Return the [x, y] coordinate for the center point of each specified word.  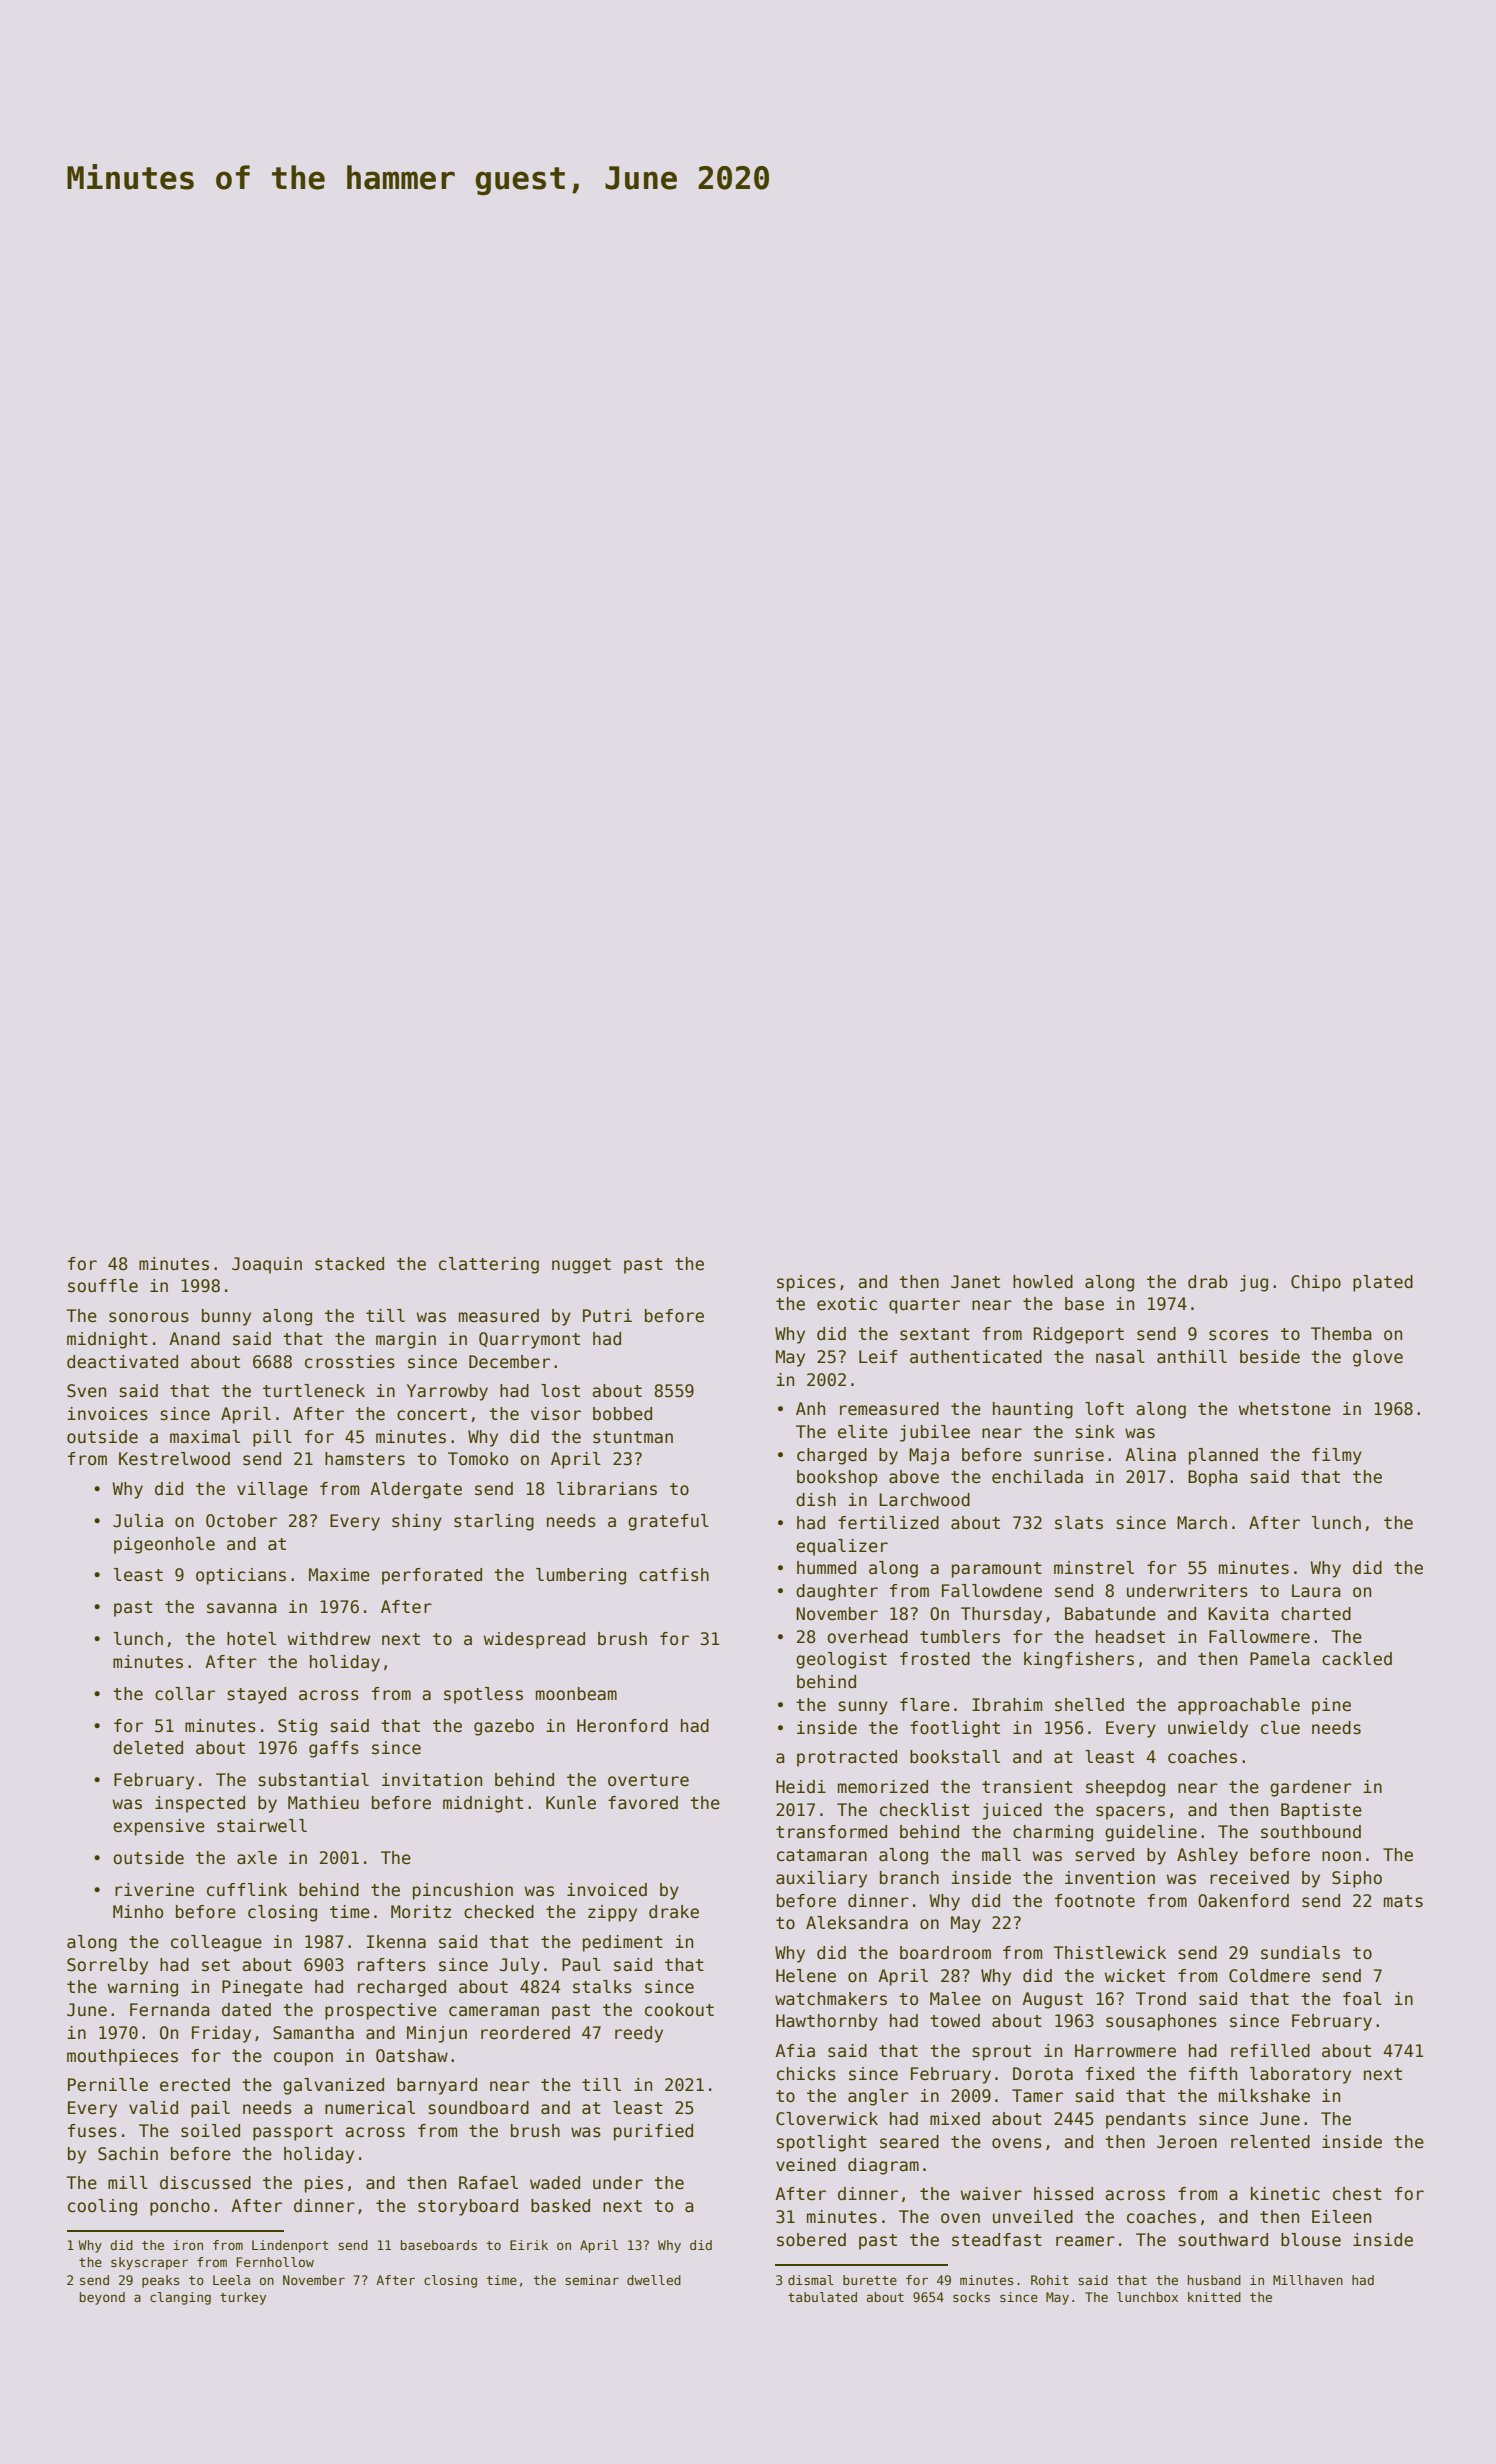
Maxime [339, 1575]
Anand [194, 1339]
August [1052, 2000]
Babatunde [1110, 1614]
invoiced [607, 1890]
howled [1043, 1282]
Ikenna [396, 1942]
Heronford [622, 1726]
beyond [102, 2298]
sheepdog [1125, 1788]
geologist [841, 1660]
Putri [607, 1315]
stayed [256, 1695]
